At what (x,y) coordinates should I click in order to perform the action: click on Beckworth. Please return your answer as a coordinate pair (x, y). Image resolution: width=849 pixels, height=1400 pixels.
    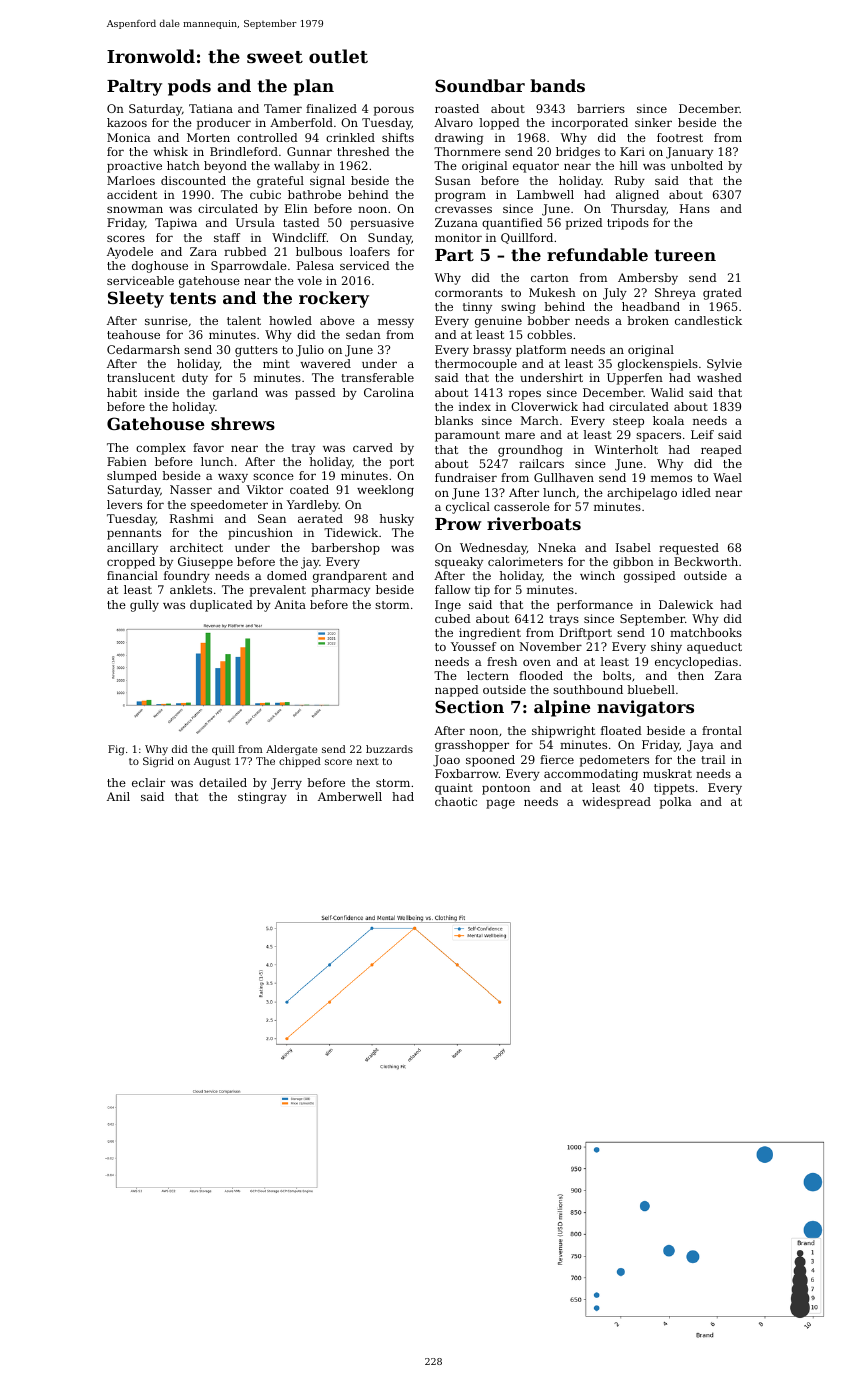
    Looking at the image, I should click on (706, 561).
